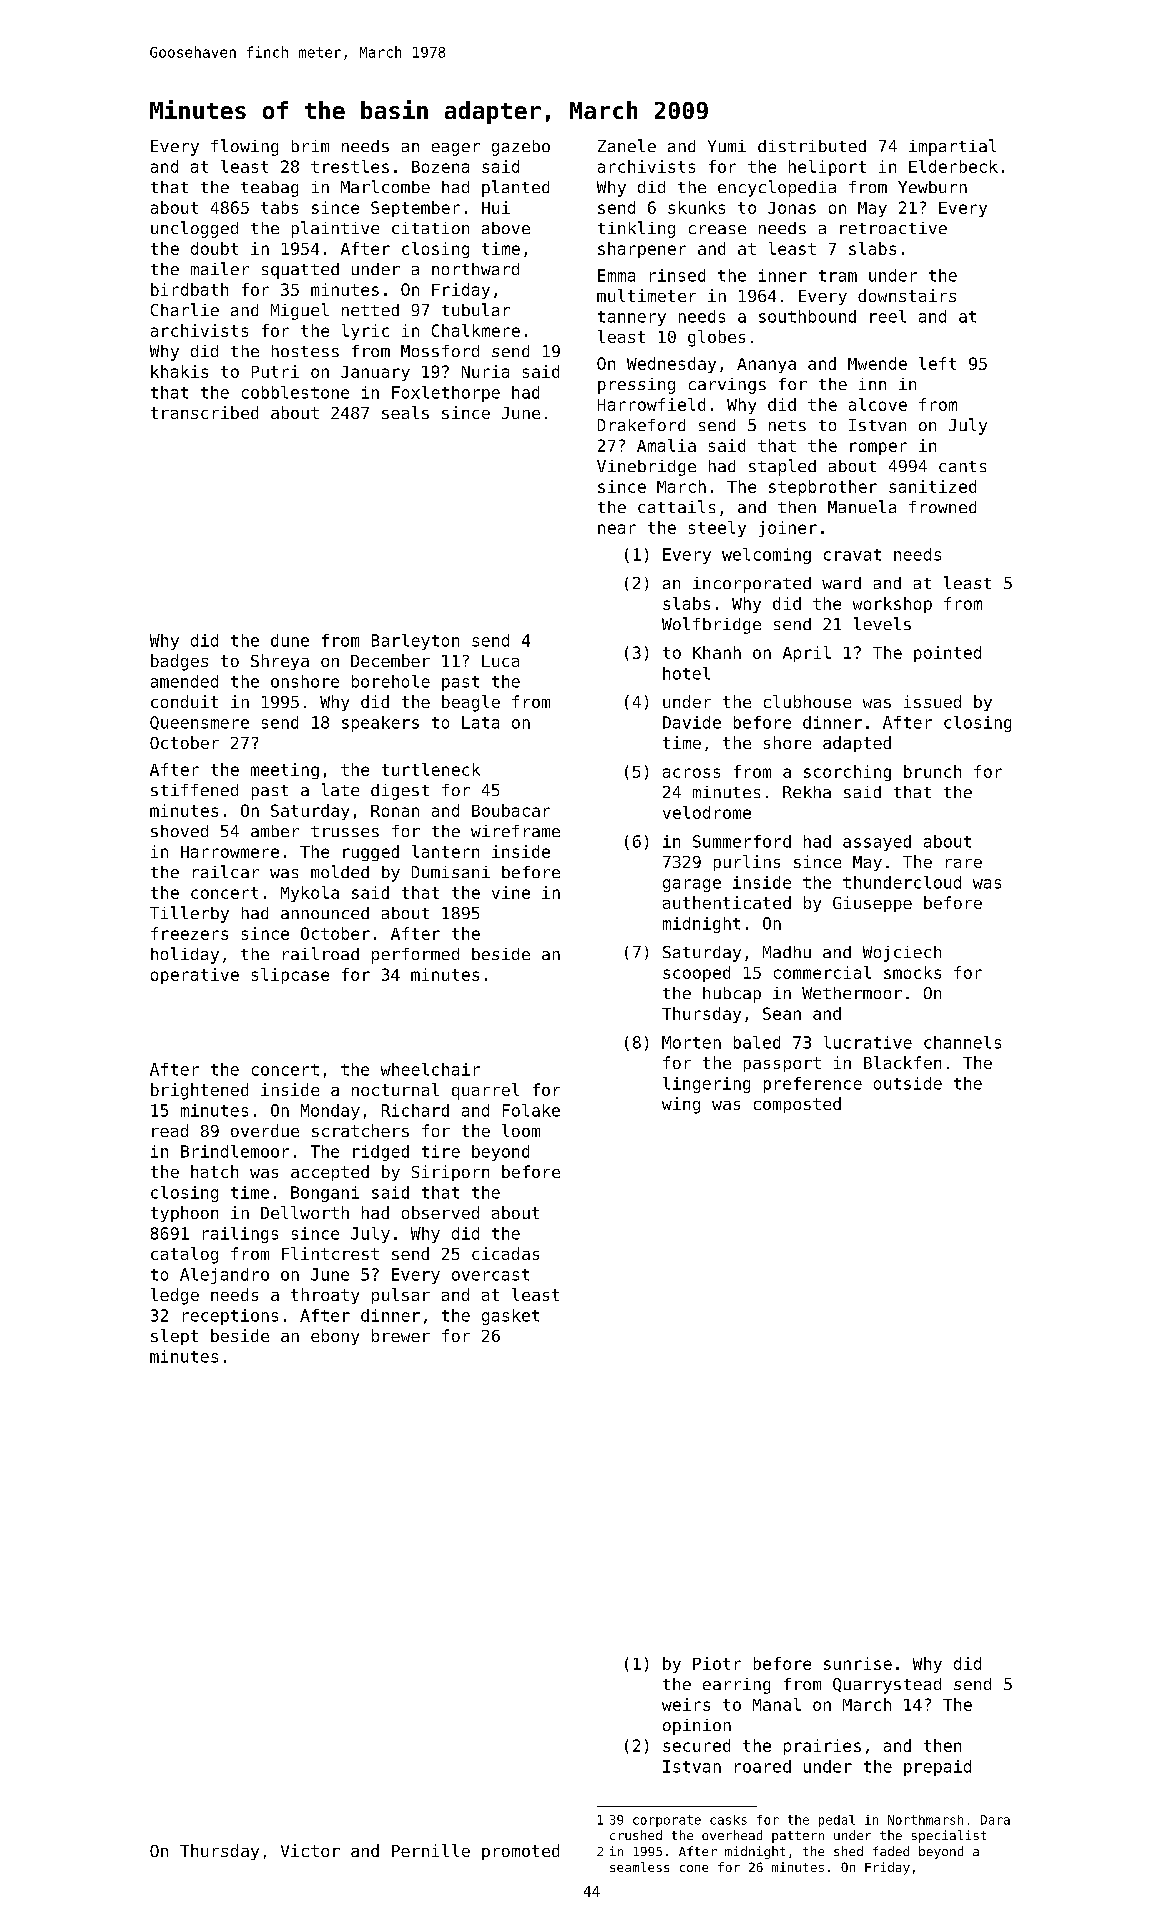  I want to click on Luca, so click(500, 661).
